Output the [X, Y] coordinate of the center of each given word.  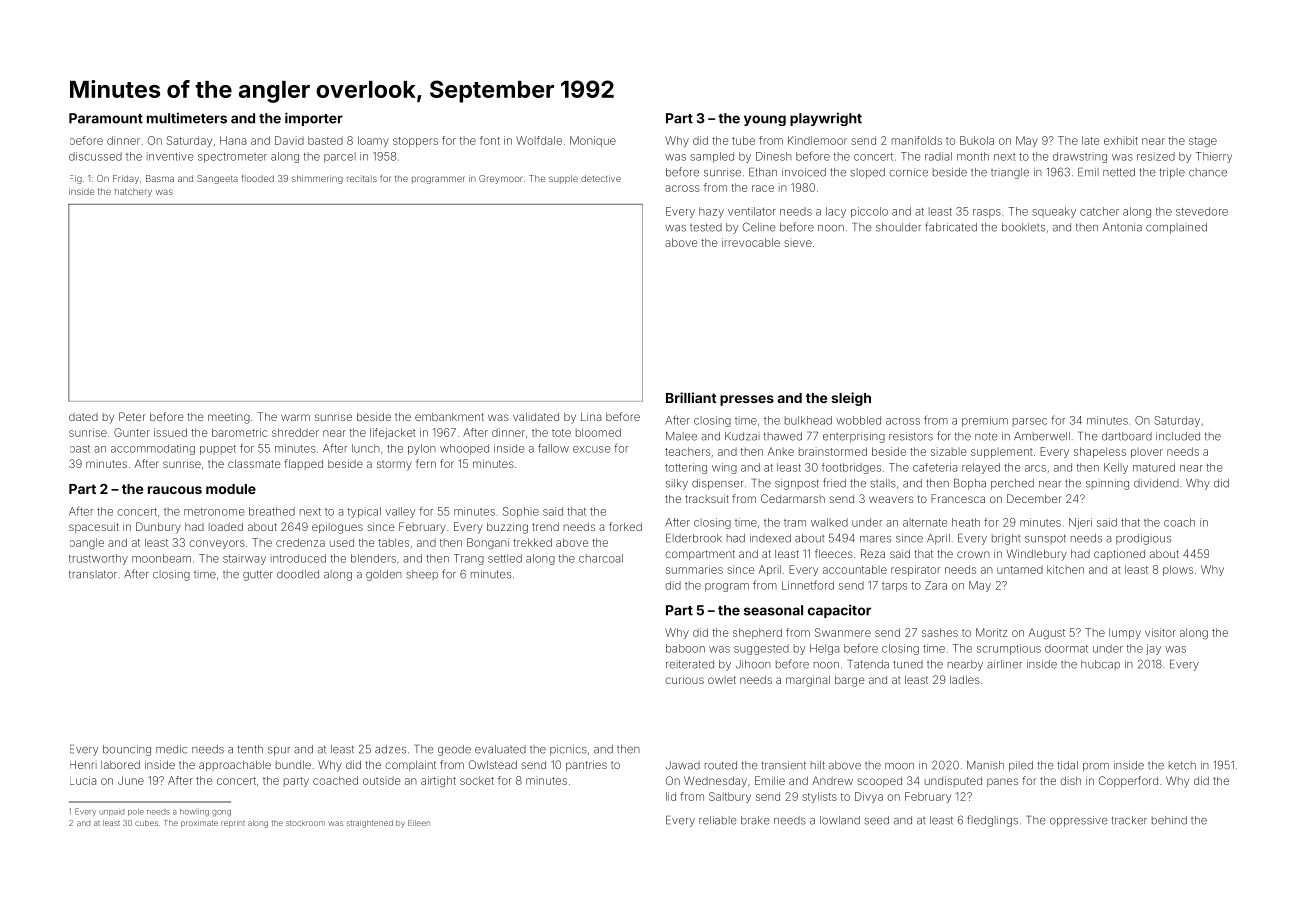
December [1034, 498]
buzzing [507, 528]
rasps [987, 213]
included [1178, 436]
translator [93, 574]
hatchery [133, 192]
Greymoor [501, 179]
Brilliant [691, 397]
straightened [369, 824]
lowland [840, 820]
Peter [132, 416]
